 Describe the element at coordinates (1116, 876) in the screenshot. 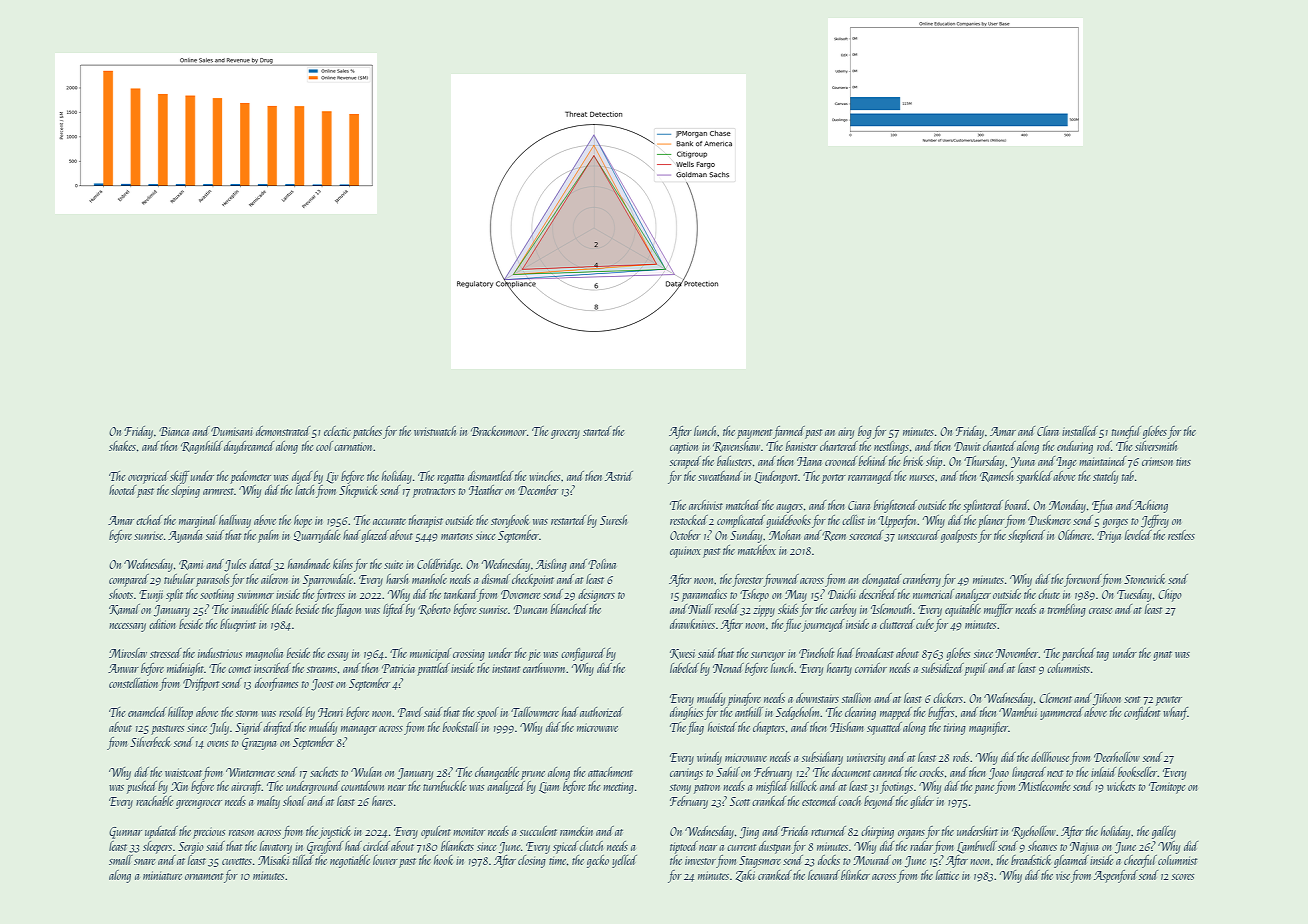

I see `Aspenford` at that location.
